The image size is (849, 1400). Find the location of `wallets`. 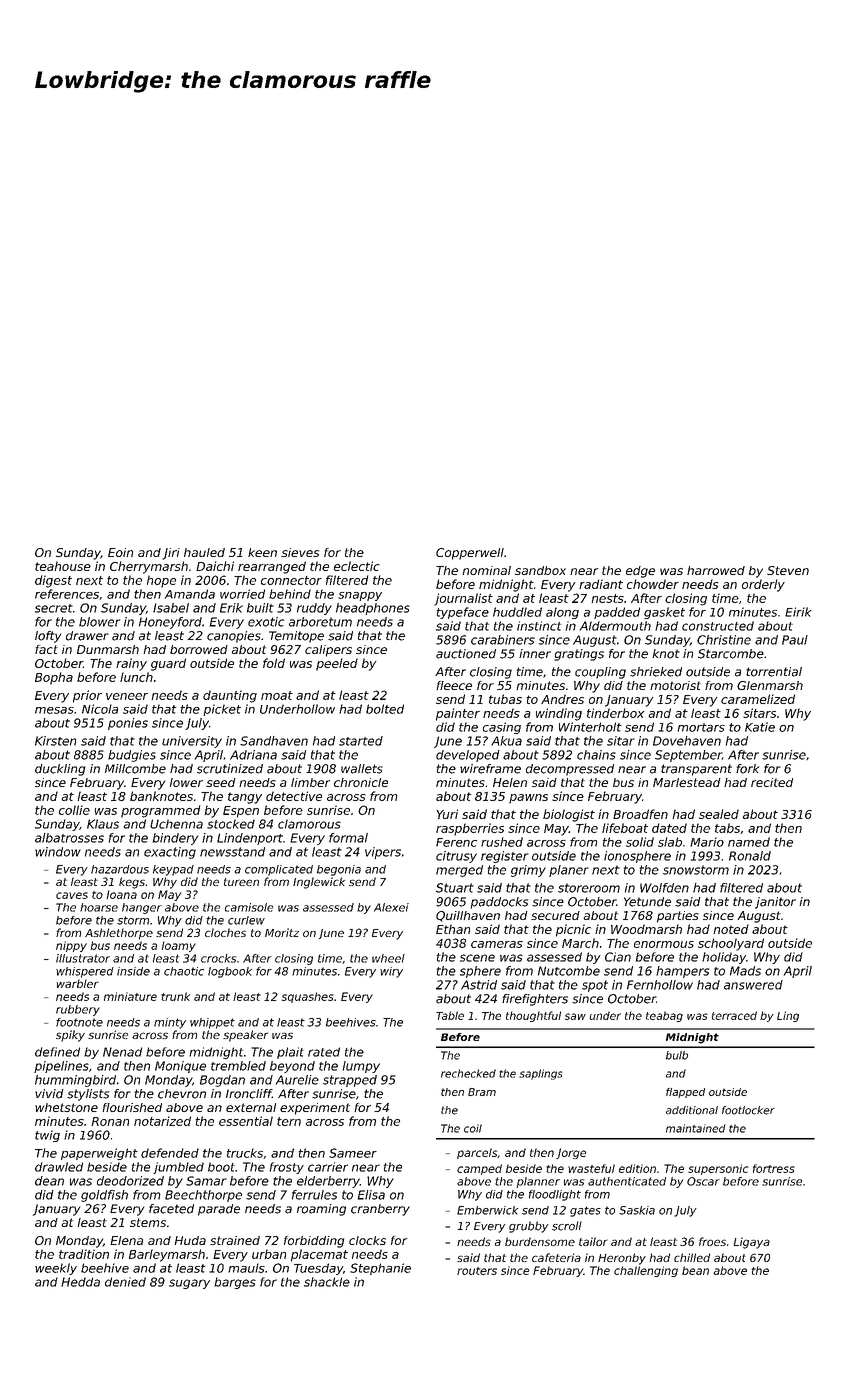

wallets is located at coordinates (362, 769).
